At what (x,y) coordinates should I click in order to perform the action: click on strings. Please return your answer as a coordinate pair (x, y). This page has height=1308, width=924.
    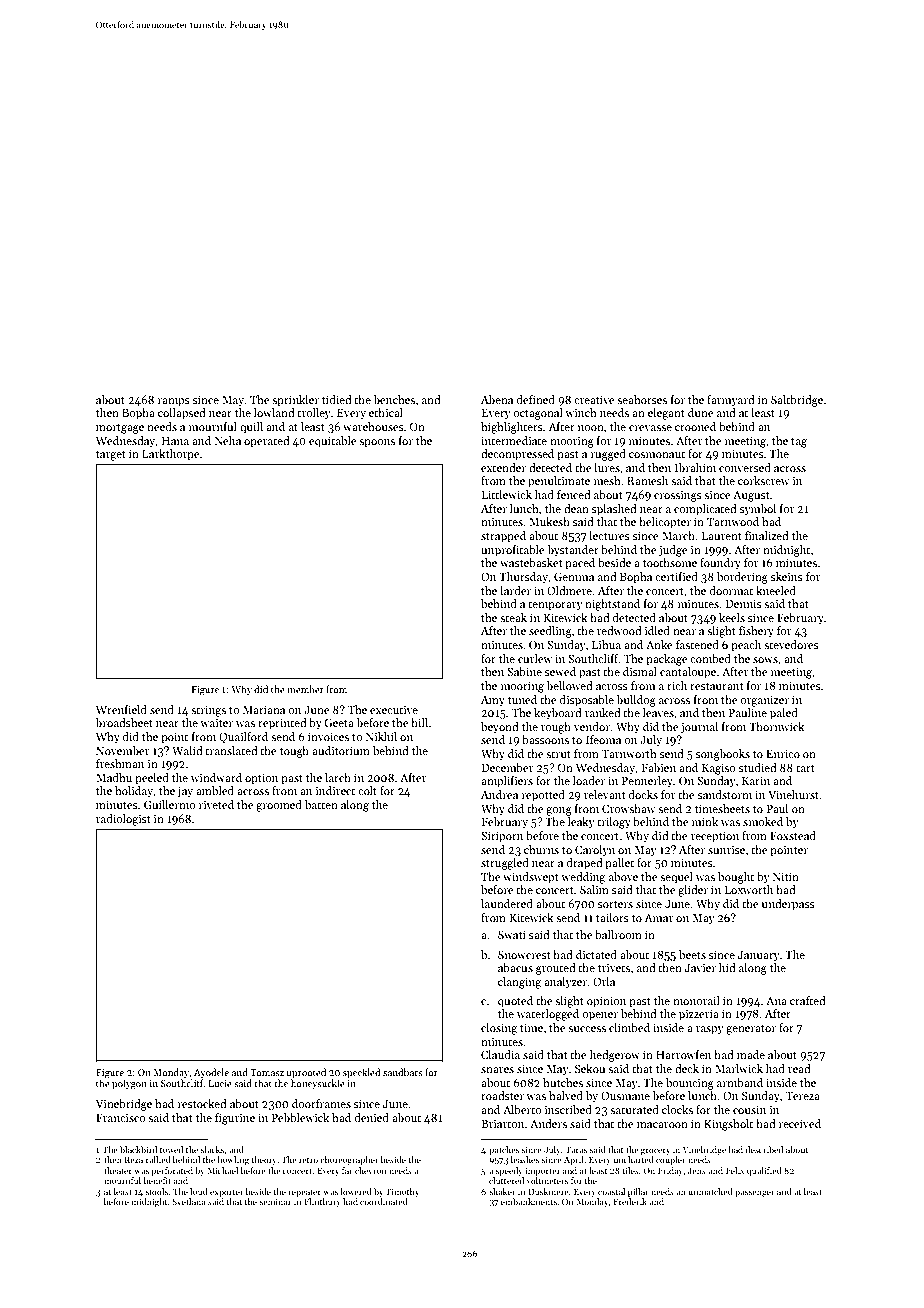
    Looking at the image, I should click on (208, 711).
